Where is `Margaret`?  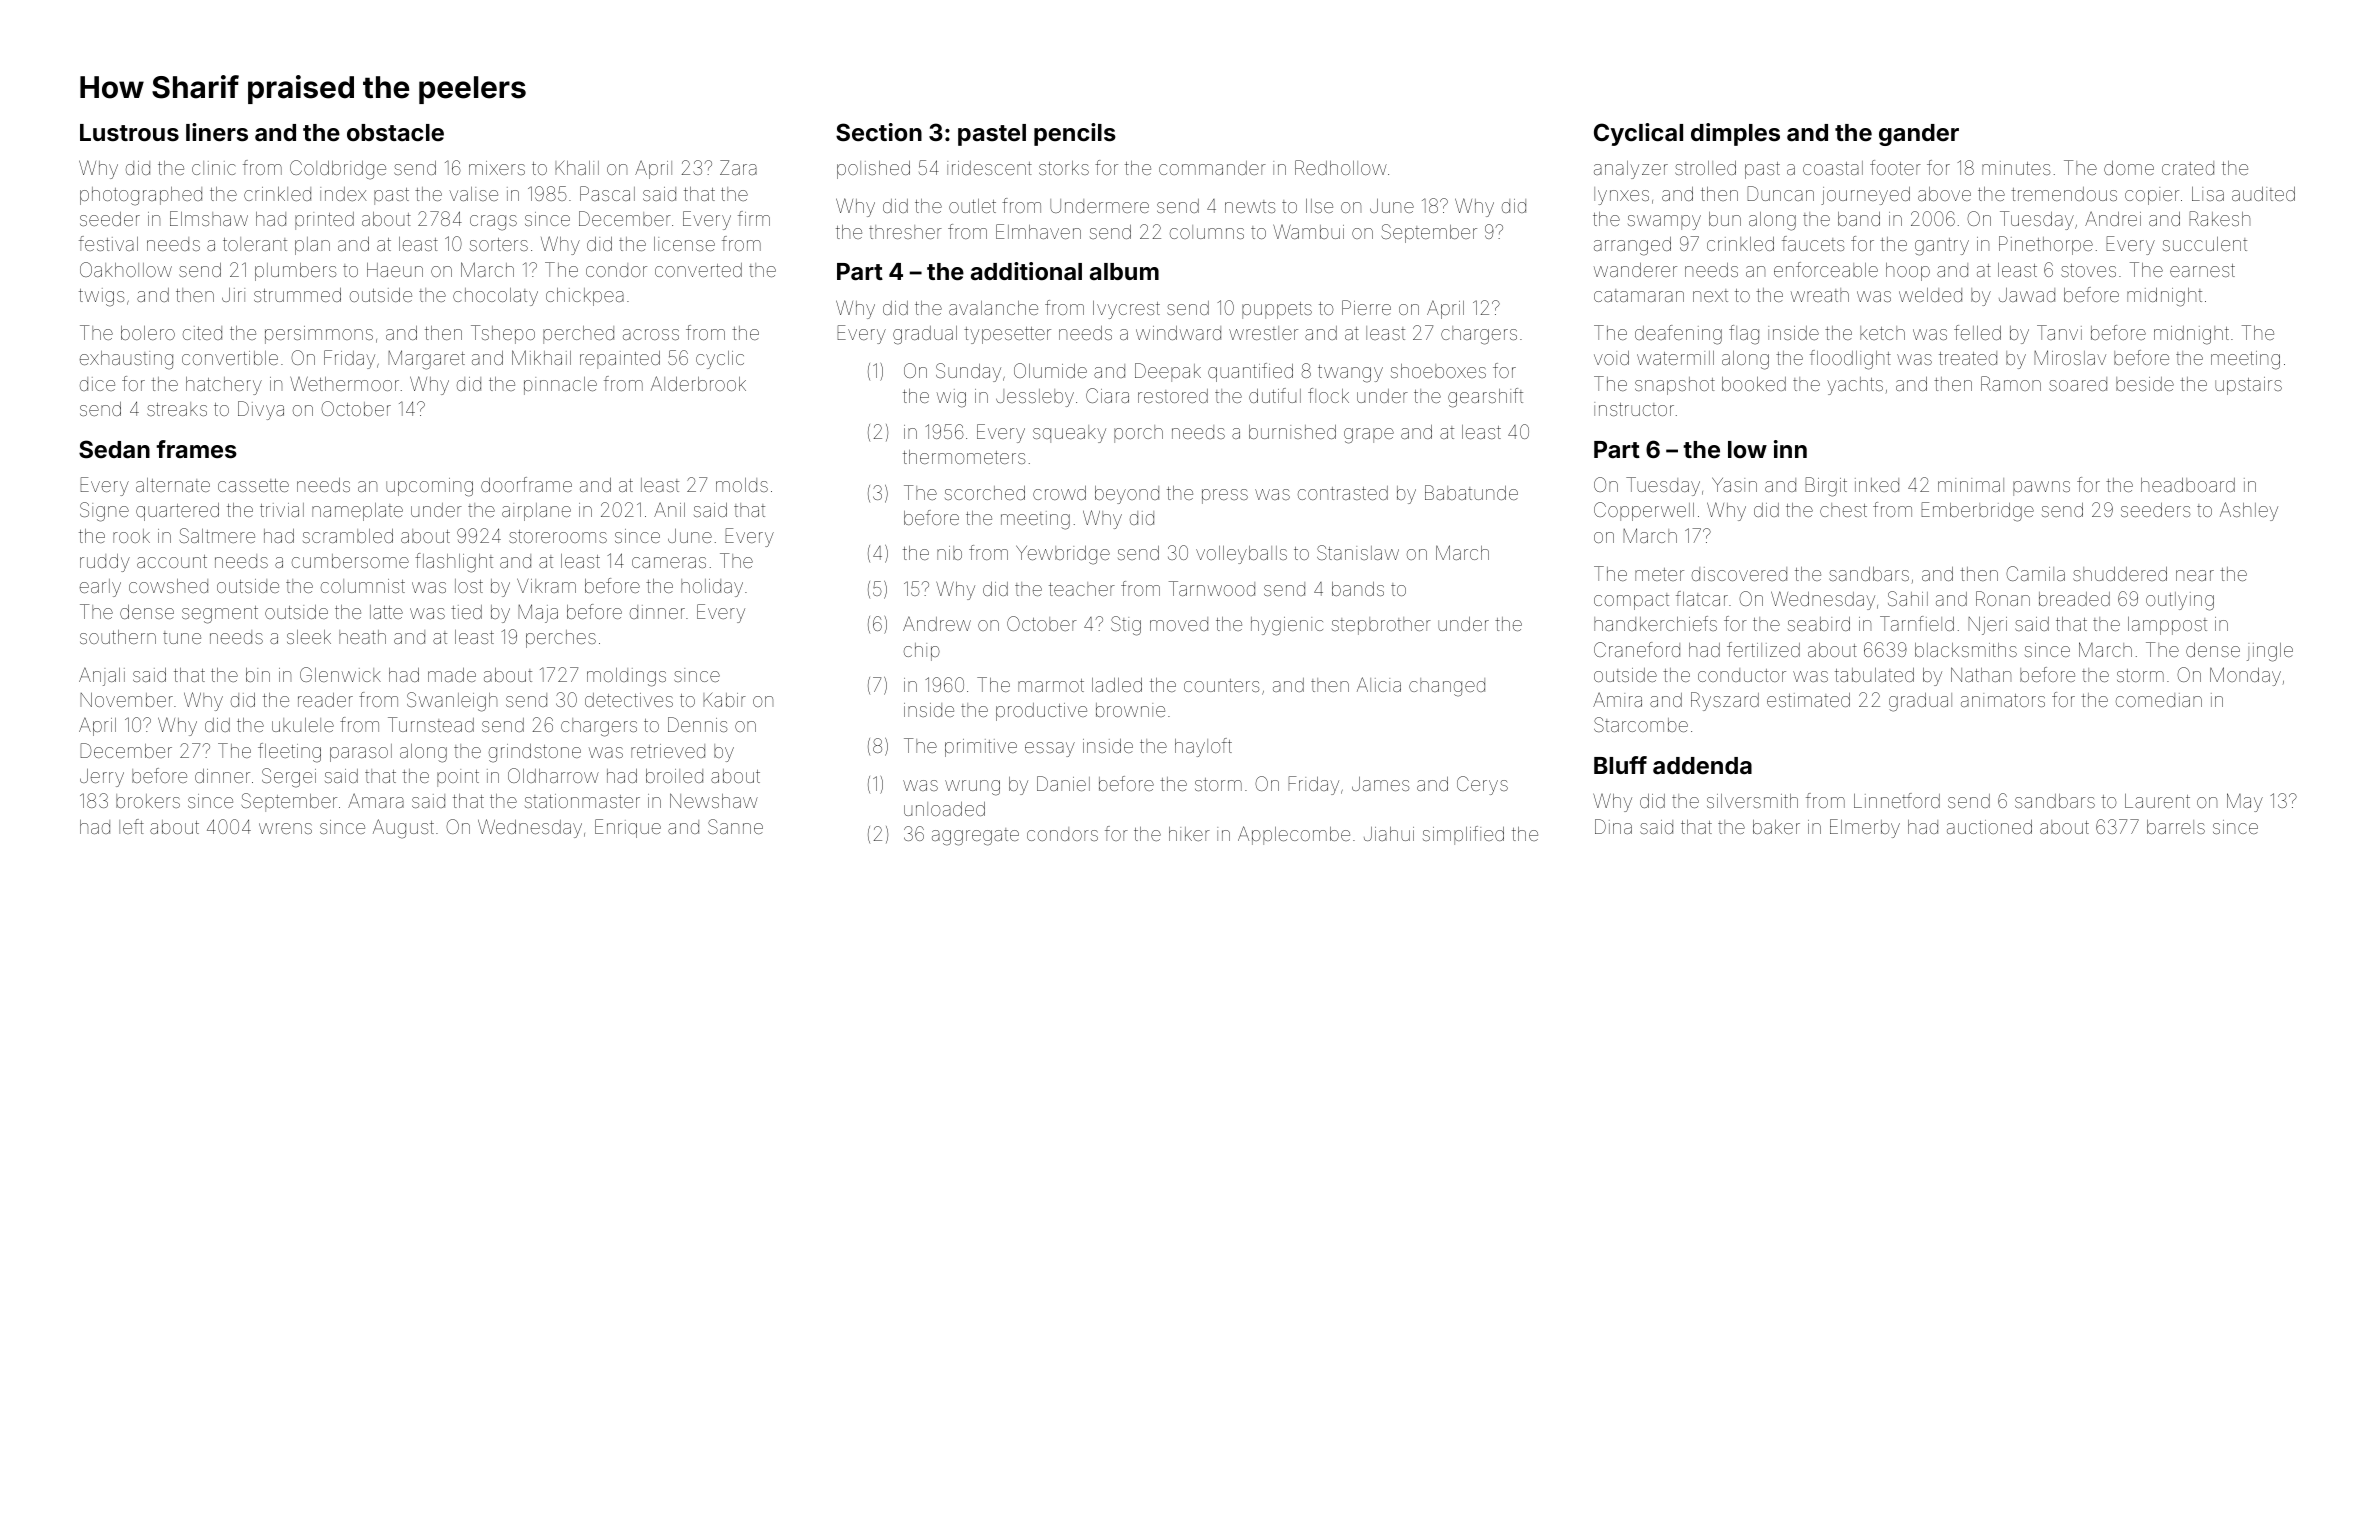 Margaret is located at coordinates (426, 360).
